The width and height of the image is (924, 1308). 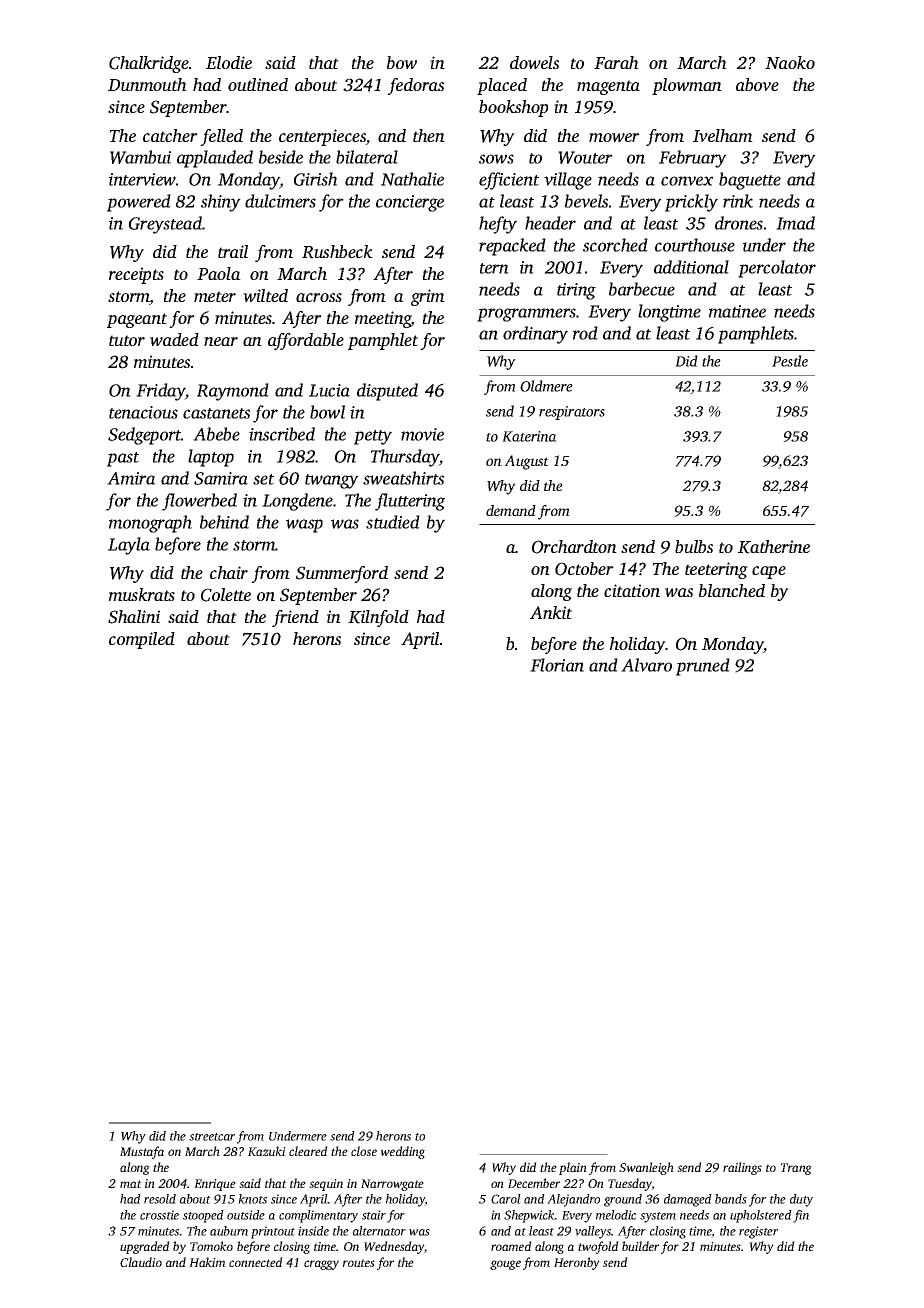 What do you see at coordinates (505, 1265) in the image?
I see `gouge` at bounding box center [505, 1265].
